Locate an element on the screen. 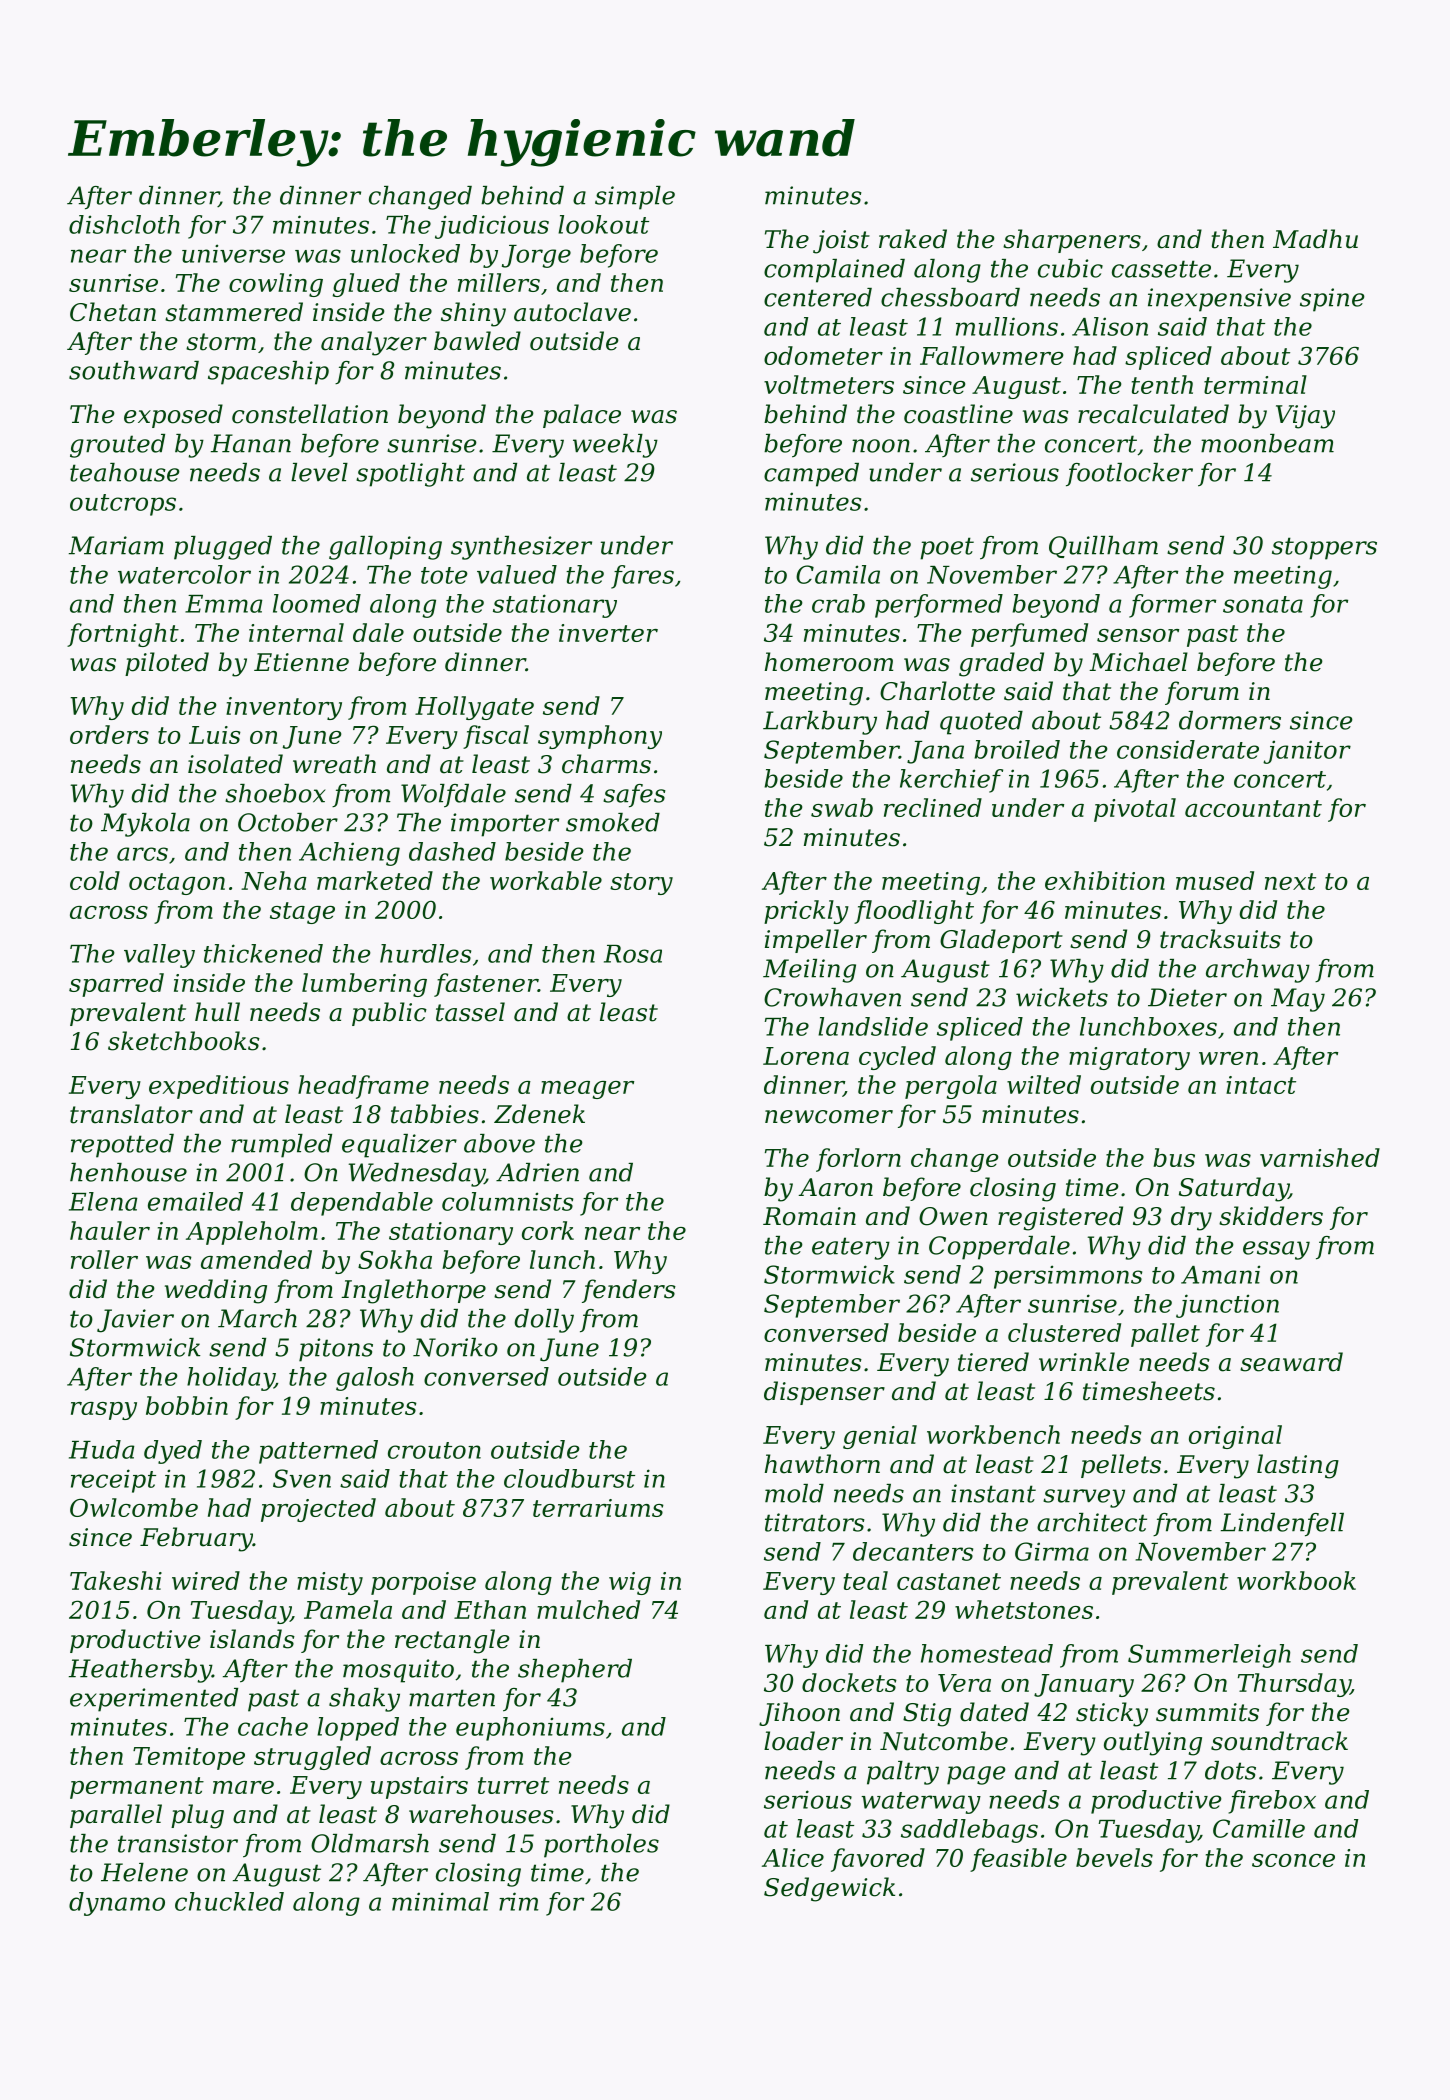 The image size is (1450, 2100). orders is located at coordinates (109, 734).
